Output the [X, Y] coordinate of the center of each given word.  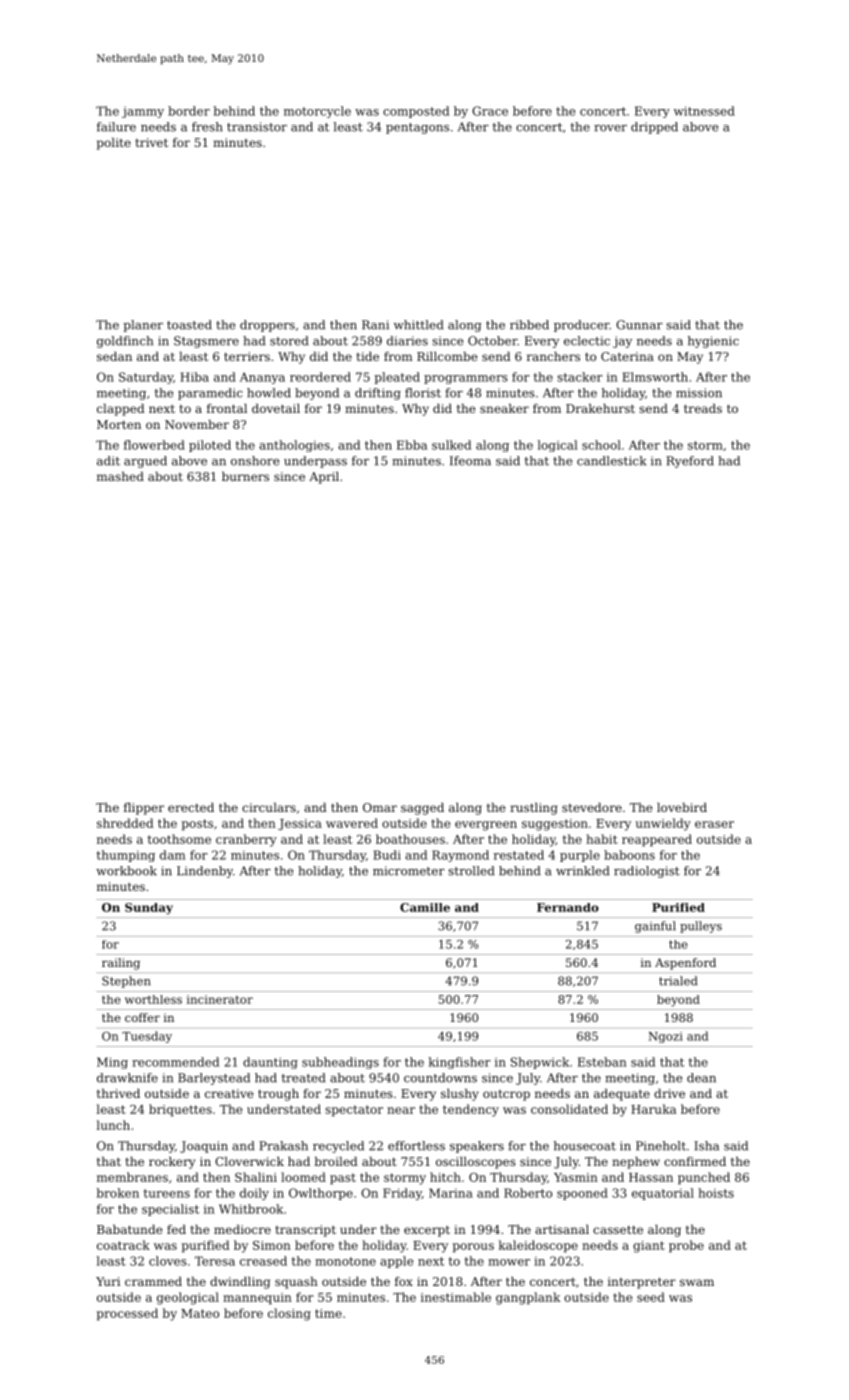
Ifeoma [470, 461]
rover [610, 128]
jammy [143, 112]
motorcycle [317, 112]
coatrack [123, 1245]
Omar [380, 807]
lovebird [682, 807]
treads [703, 408]
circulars [269, 807]
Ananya [262, 378]
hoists [716, 1193]
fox [404, 1281]
